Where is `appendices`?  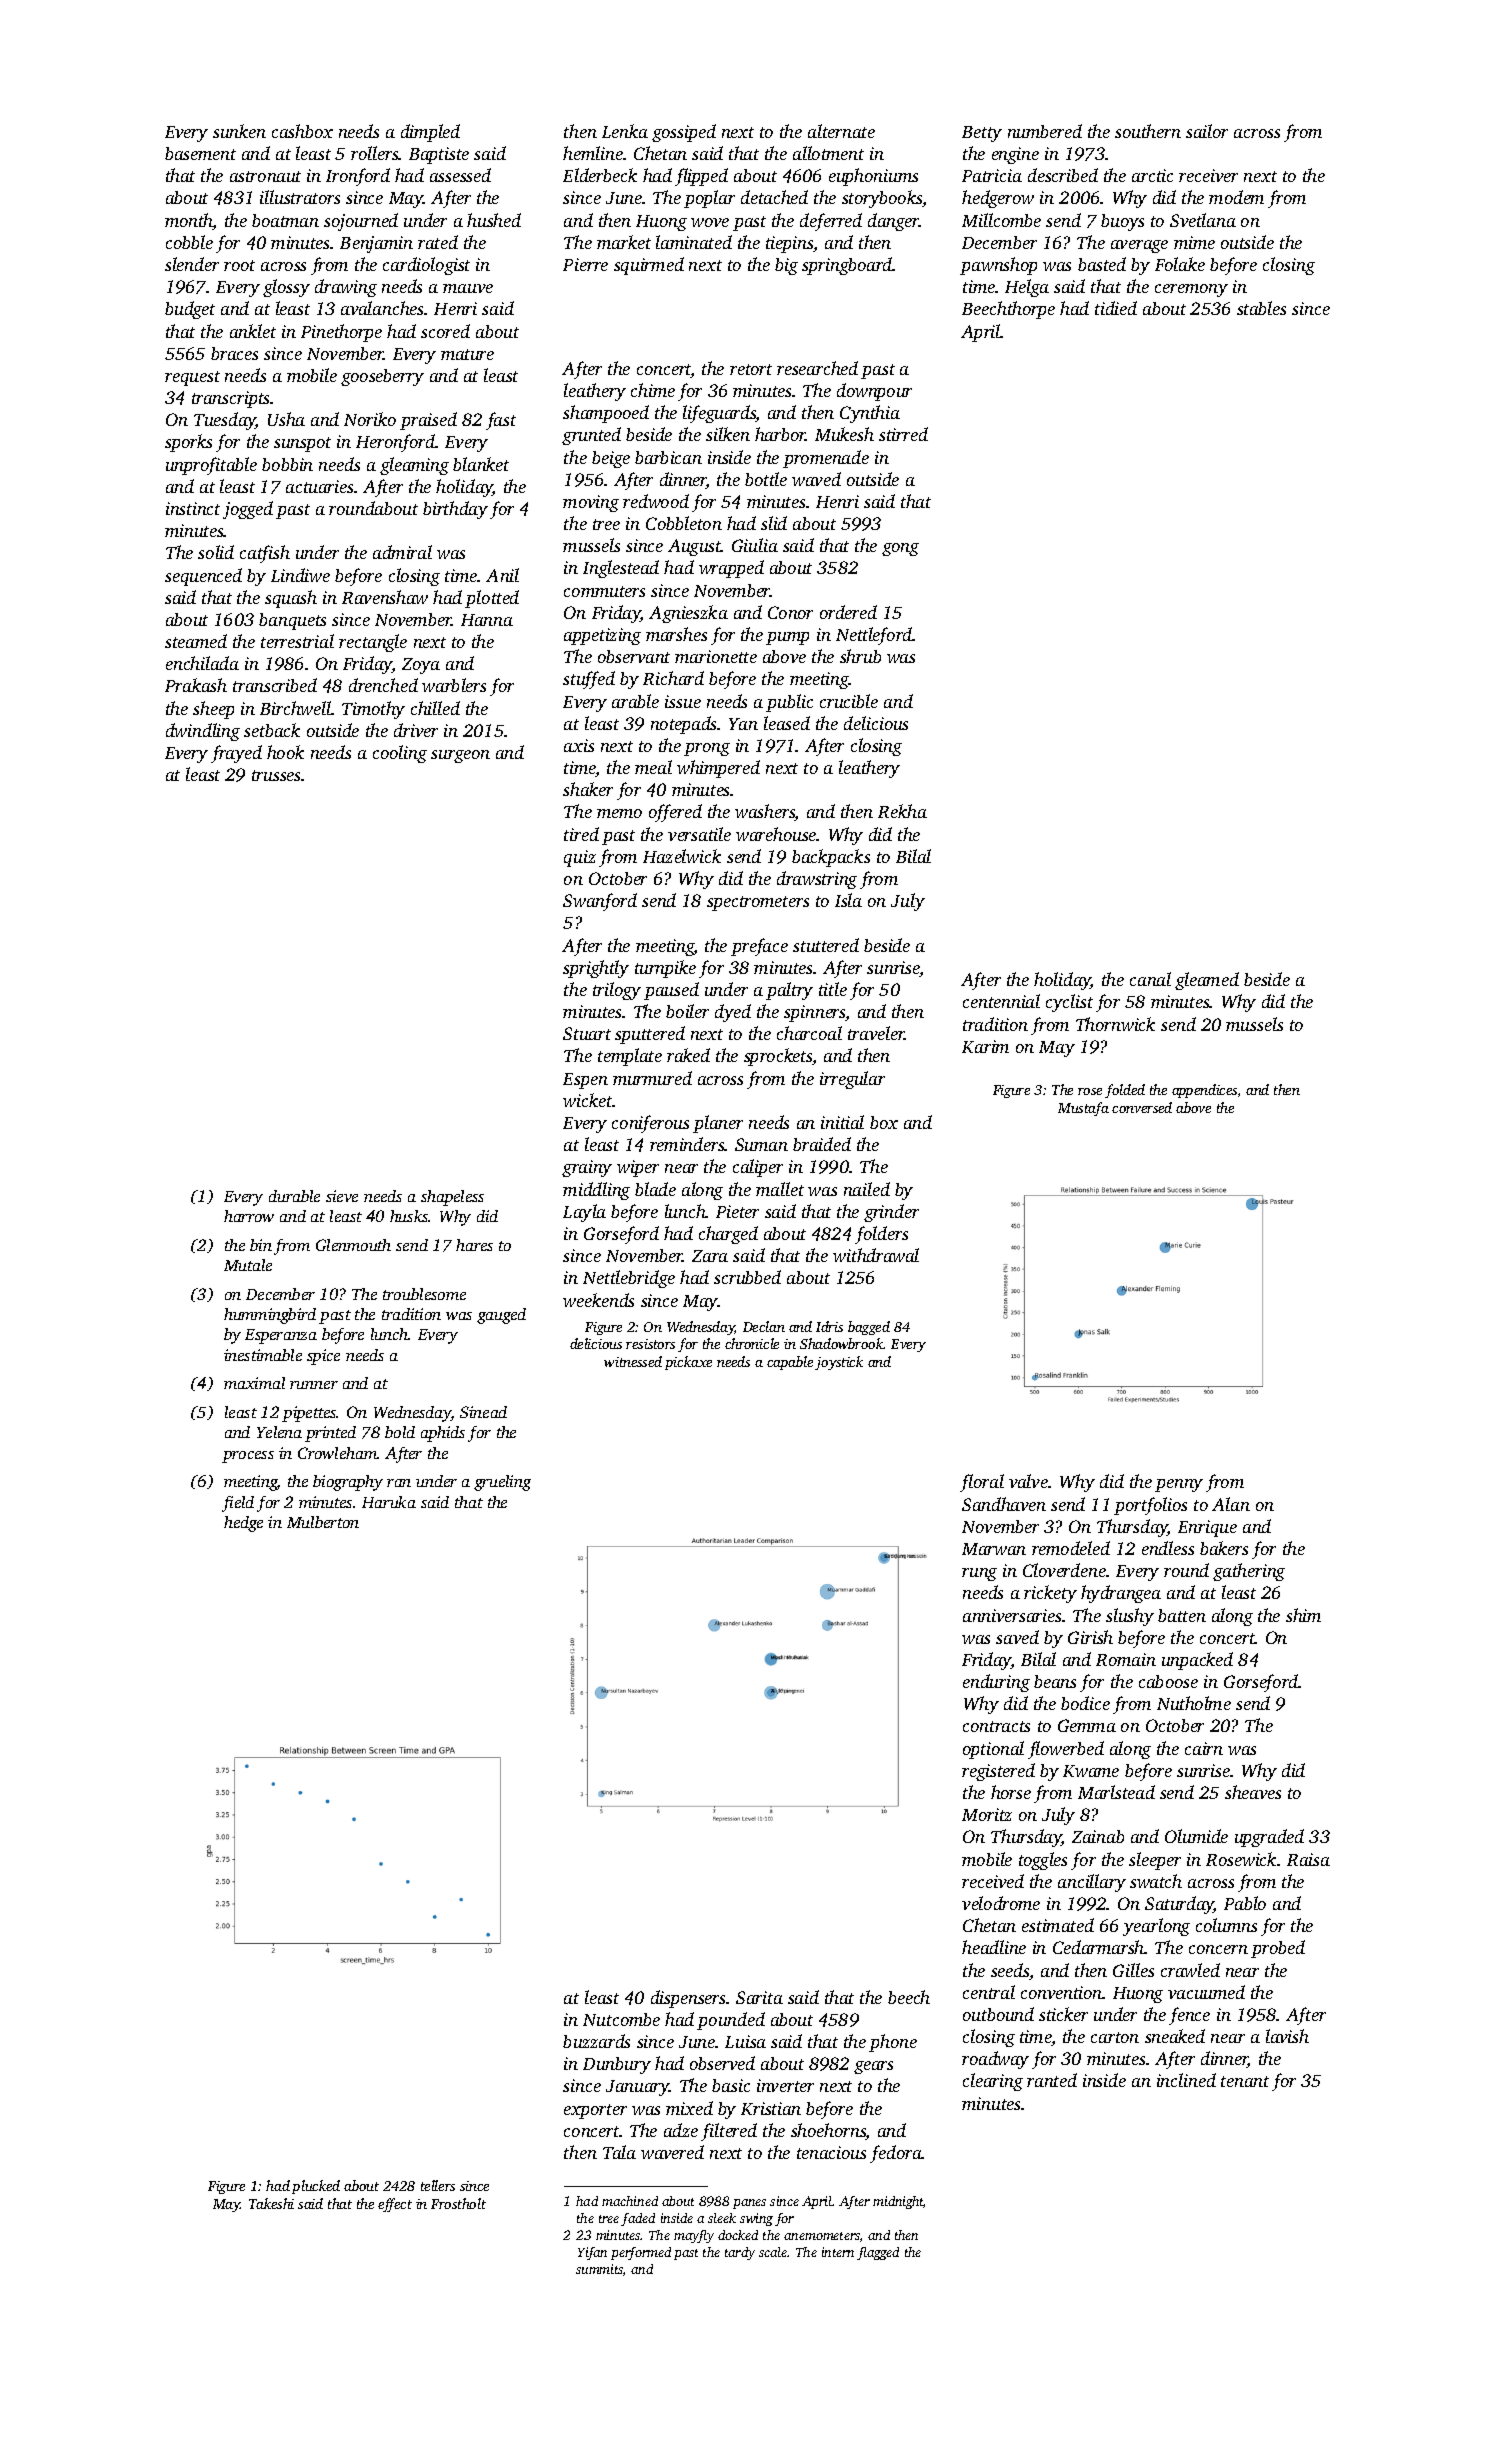
appendices is located at coordinates (1204, 1091).
